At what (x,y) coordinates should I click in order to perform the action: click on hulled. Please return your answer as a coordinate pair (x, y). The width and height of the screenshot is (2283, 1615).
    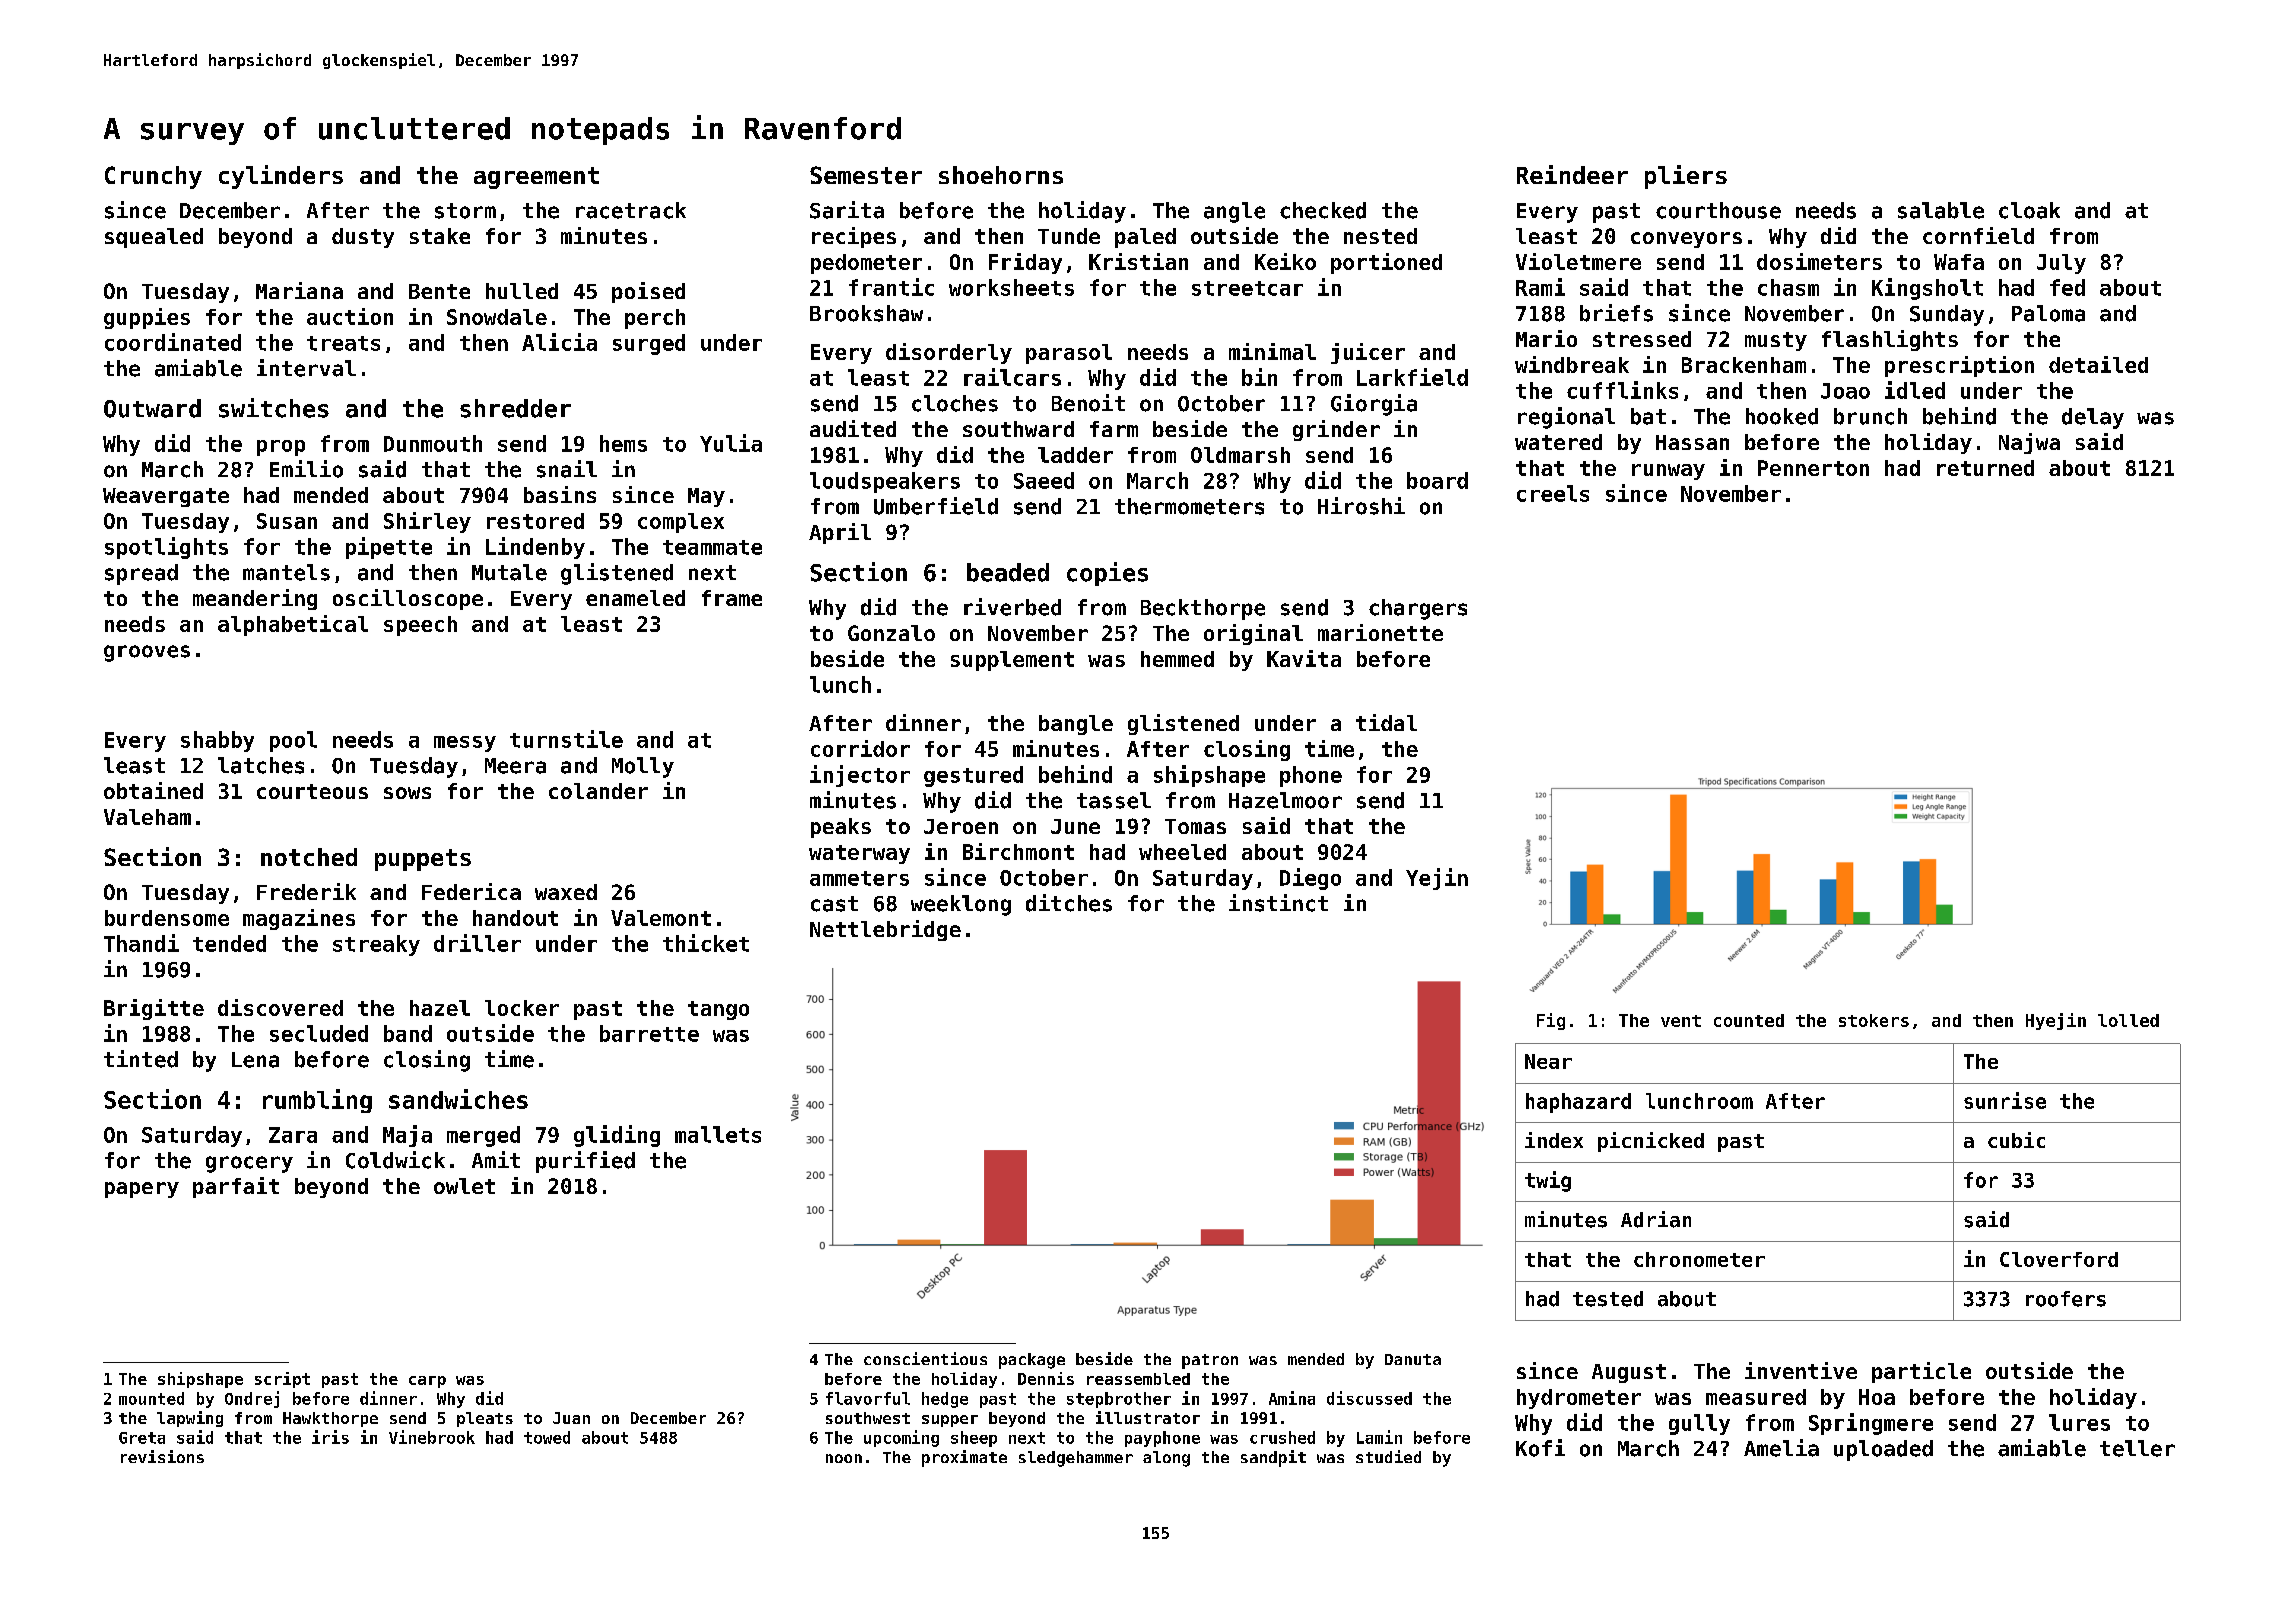
    Looking at the image, I should click on (522, 291).
